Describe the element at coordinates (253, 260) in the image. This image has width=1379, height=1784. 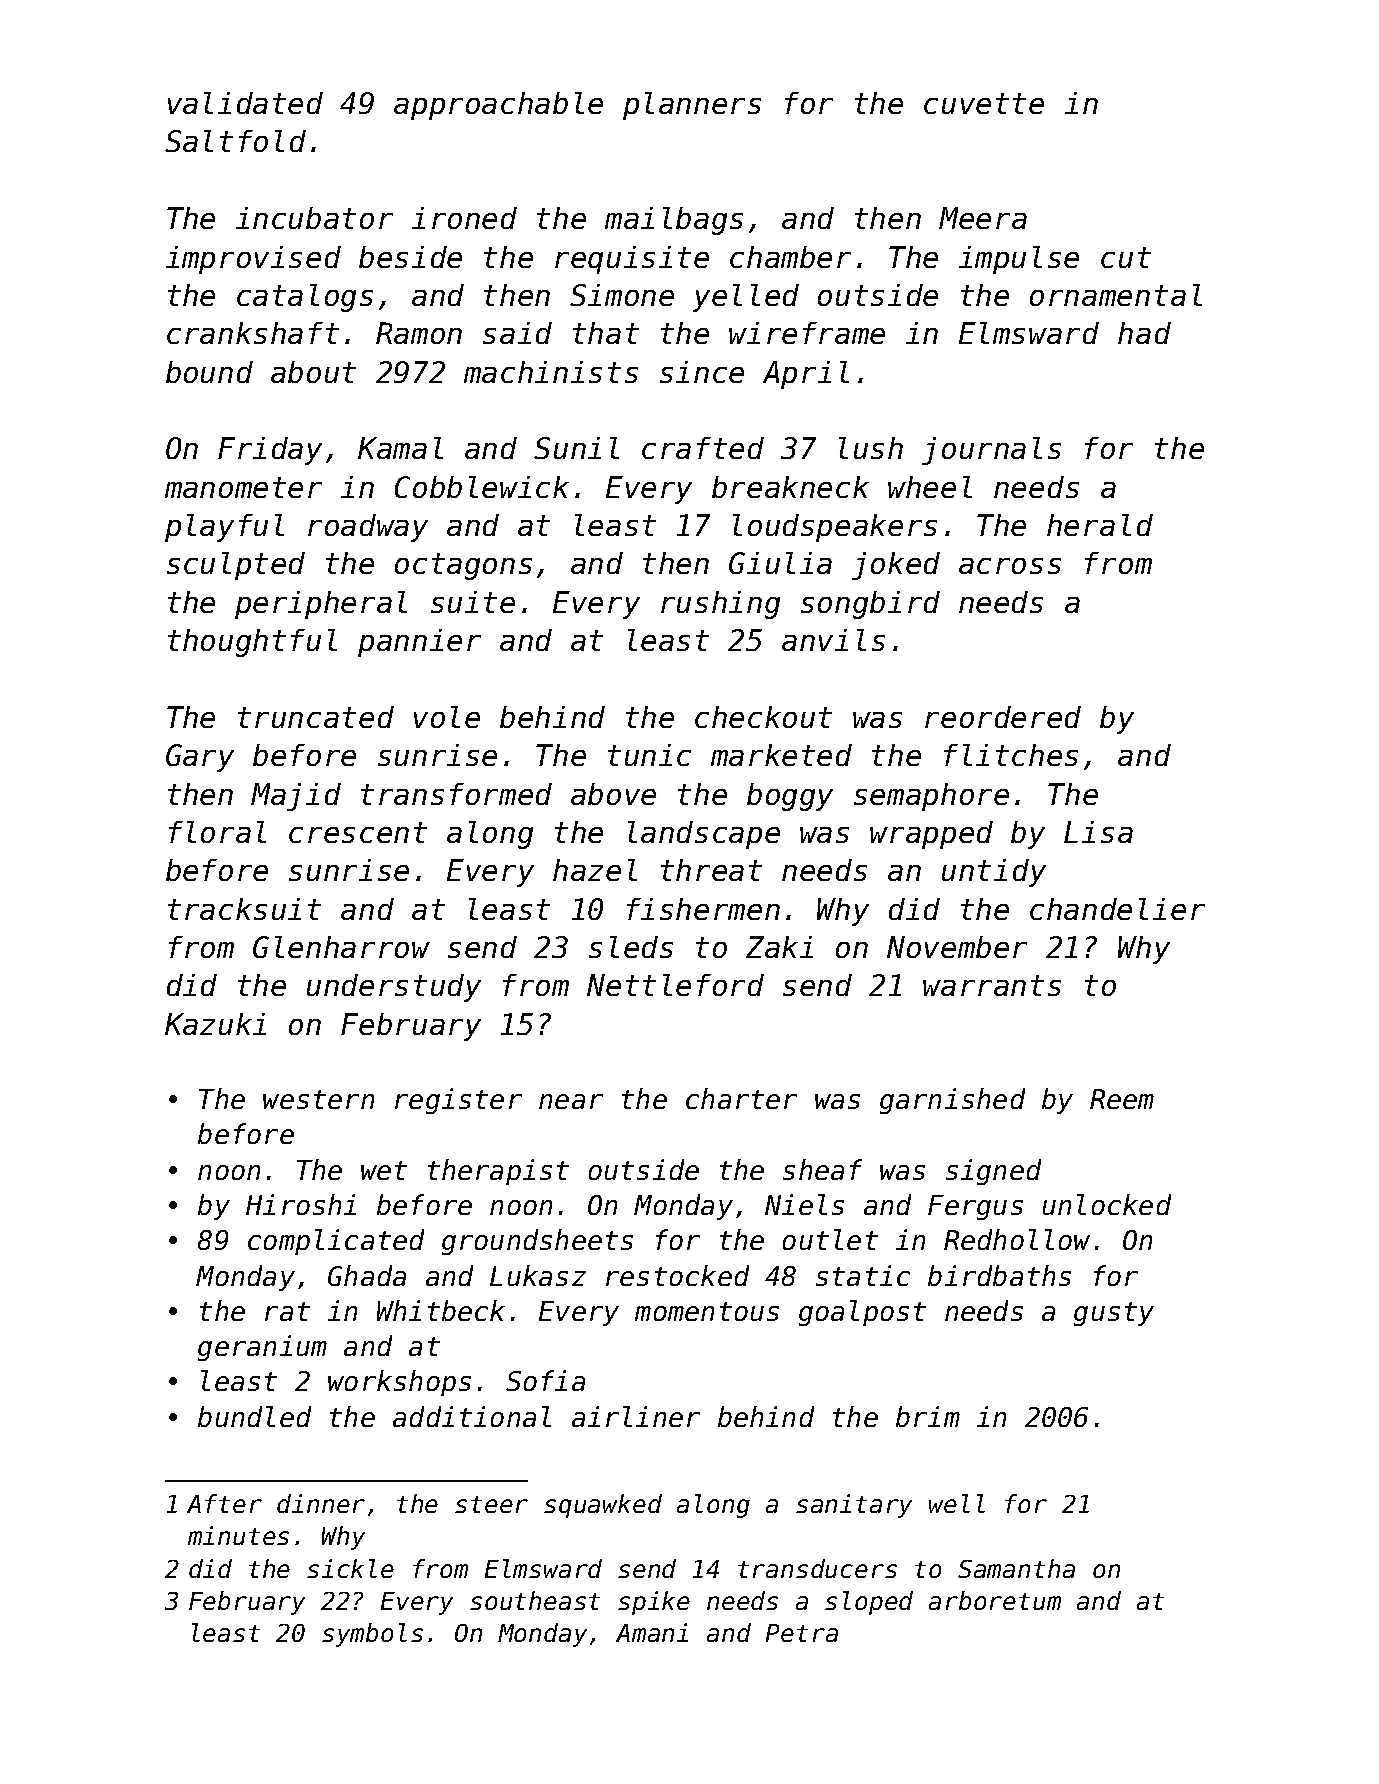
I see `improvised` at that location.
